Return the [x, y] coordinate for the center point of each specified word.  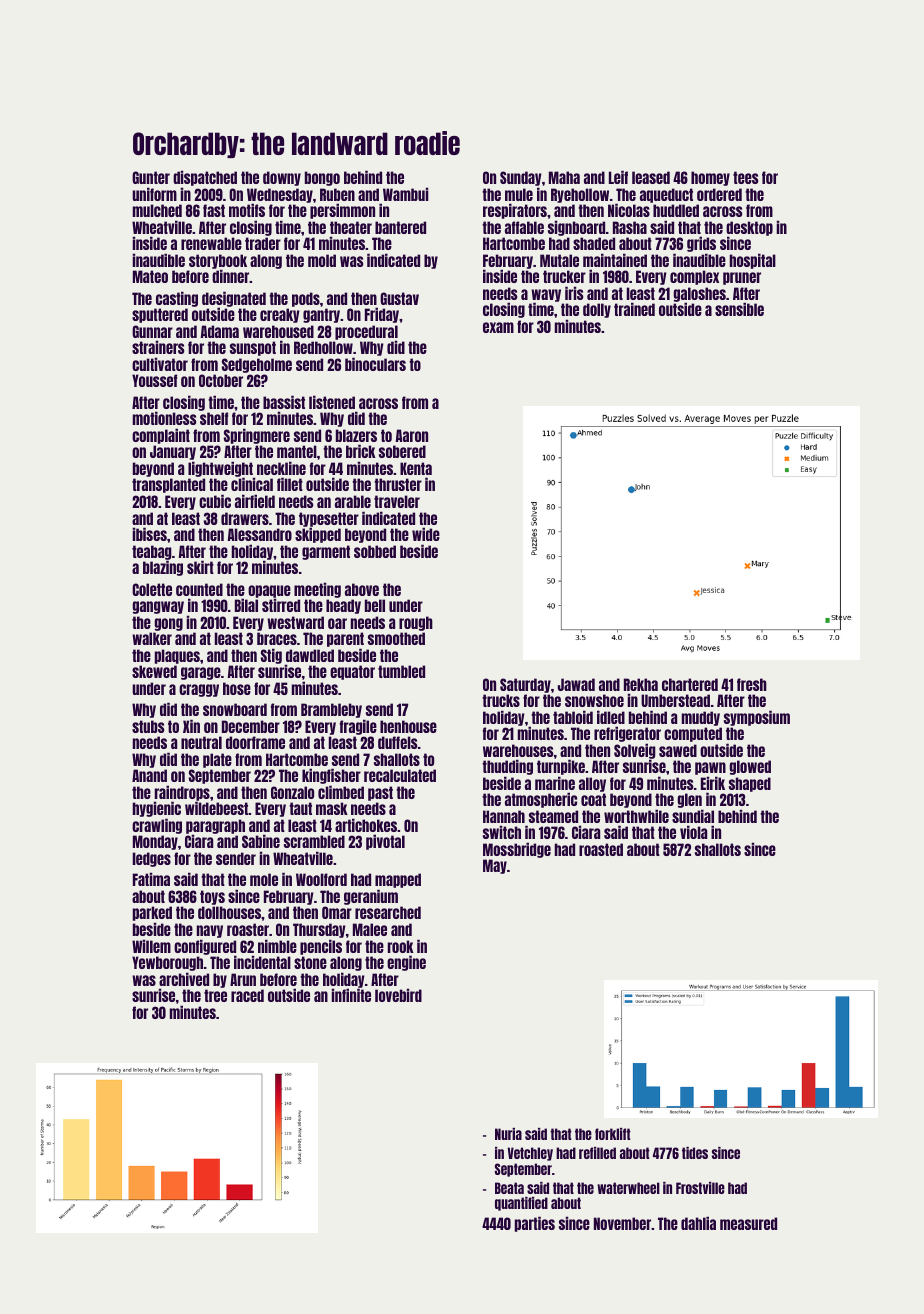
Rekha [641, 684]
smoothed [396, 638]
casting [177, 299]
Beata [509, 1188]
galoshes [699, 295]
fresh [752, 684]
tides [695, 1153]
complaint [161, 436]
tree [215, 995]
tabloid [573, 717]
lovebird [398, 995]
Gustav [399, 298]
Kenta [416, 468]
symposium [757, 718]
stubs [148, 726]
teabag [152, 553]
